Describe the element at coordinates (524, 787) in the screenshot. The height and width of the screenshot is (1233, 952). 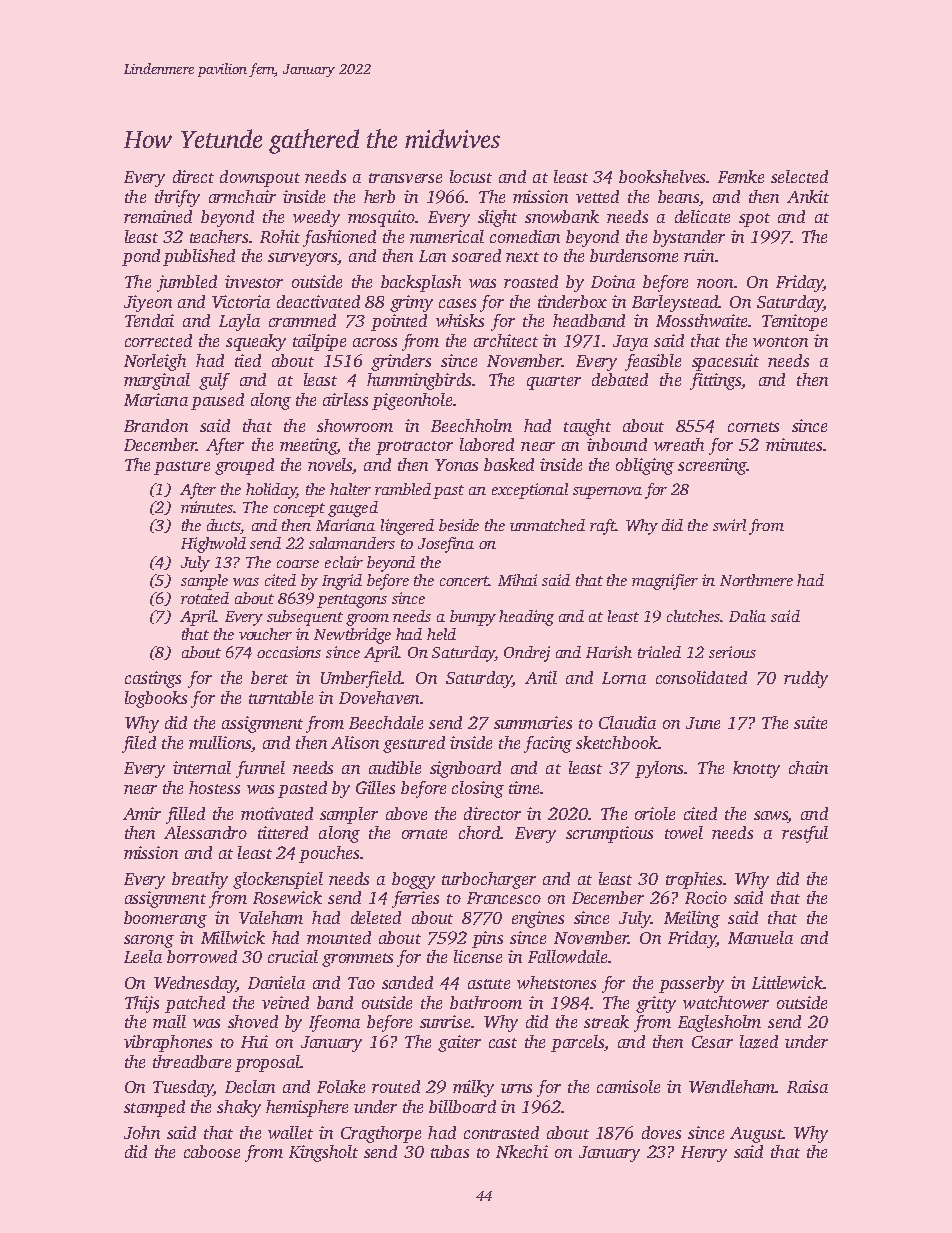
I see `time` at that location.
